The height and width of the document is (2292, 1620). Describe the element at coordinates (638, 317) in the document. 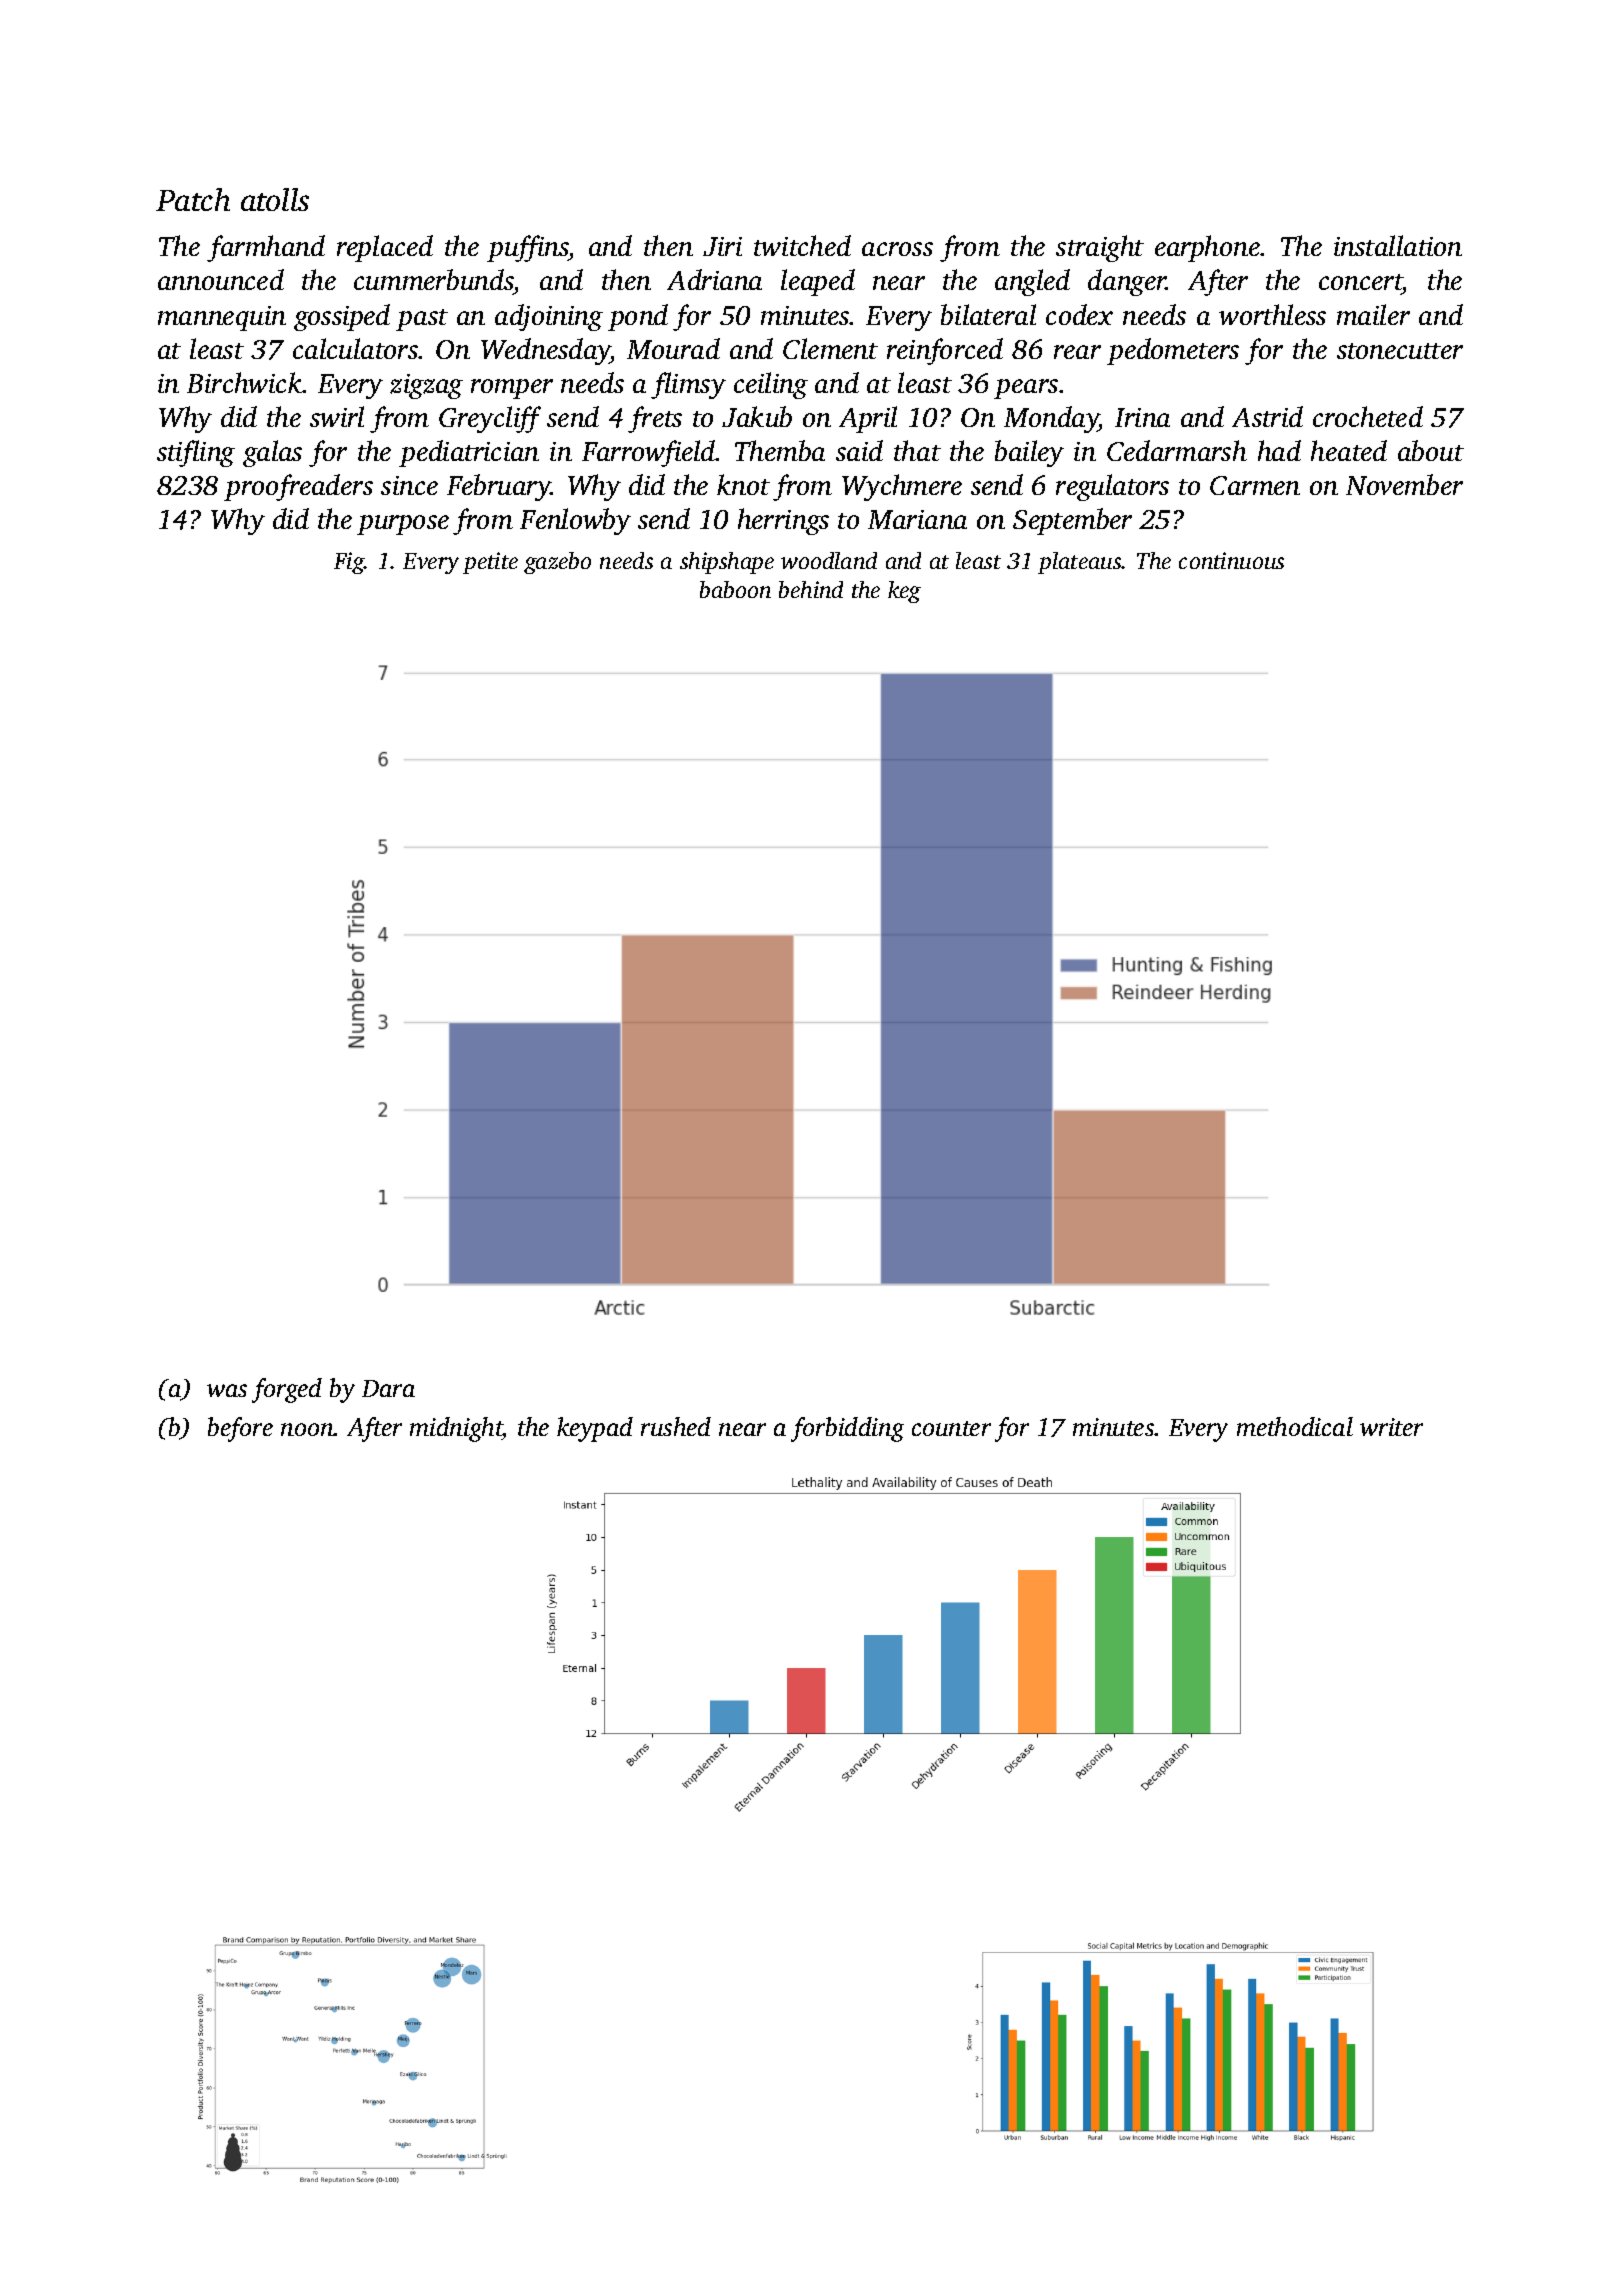

I see `pond` at that location.
